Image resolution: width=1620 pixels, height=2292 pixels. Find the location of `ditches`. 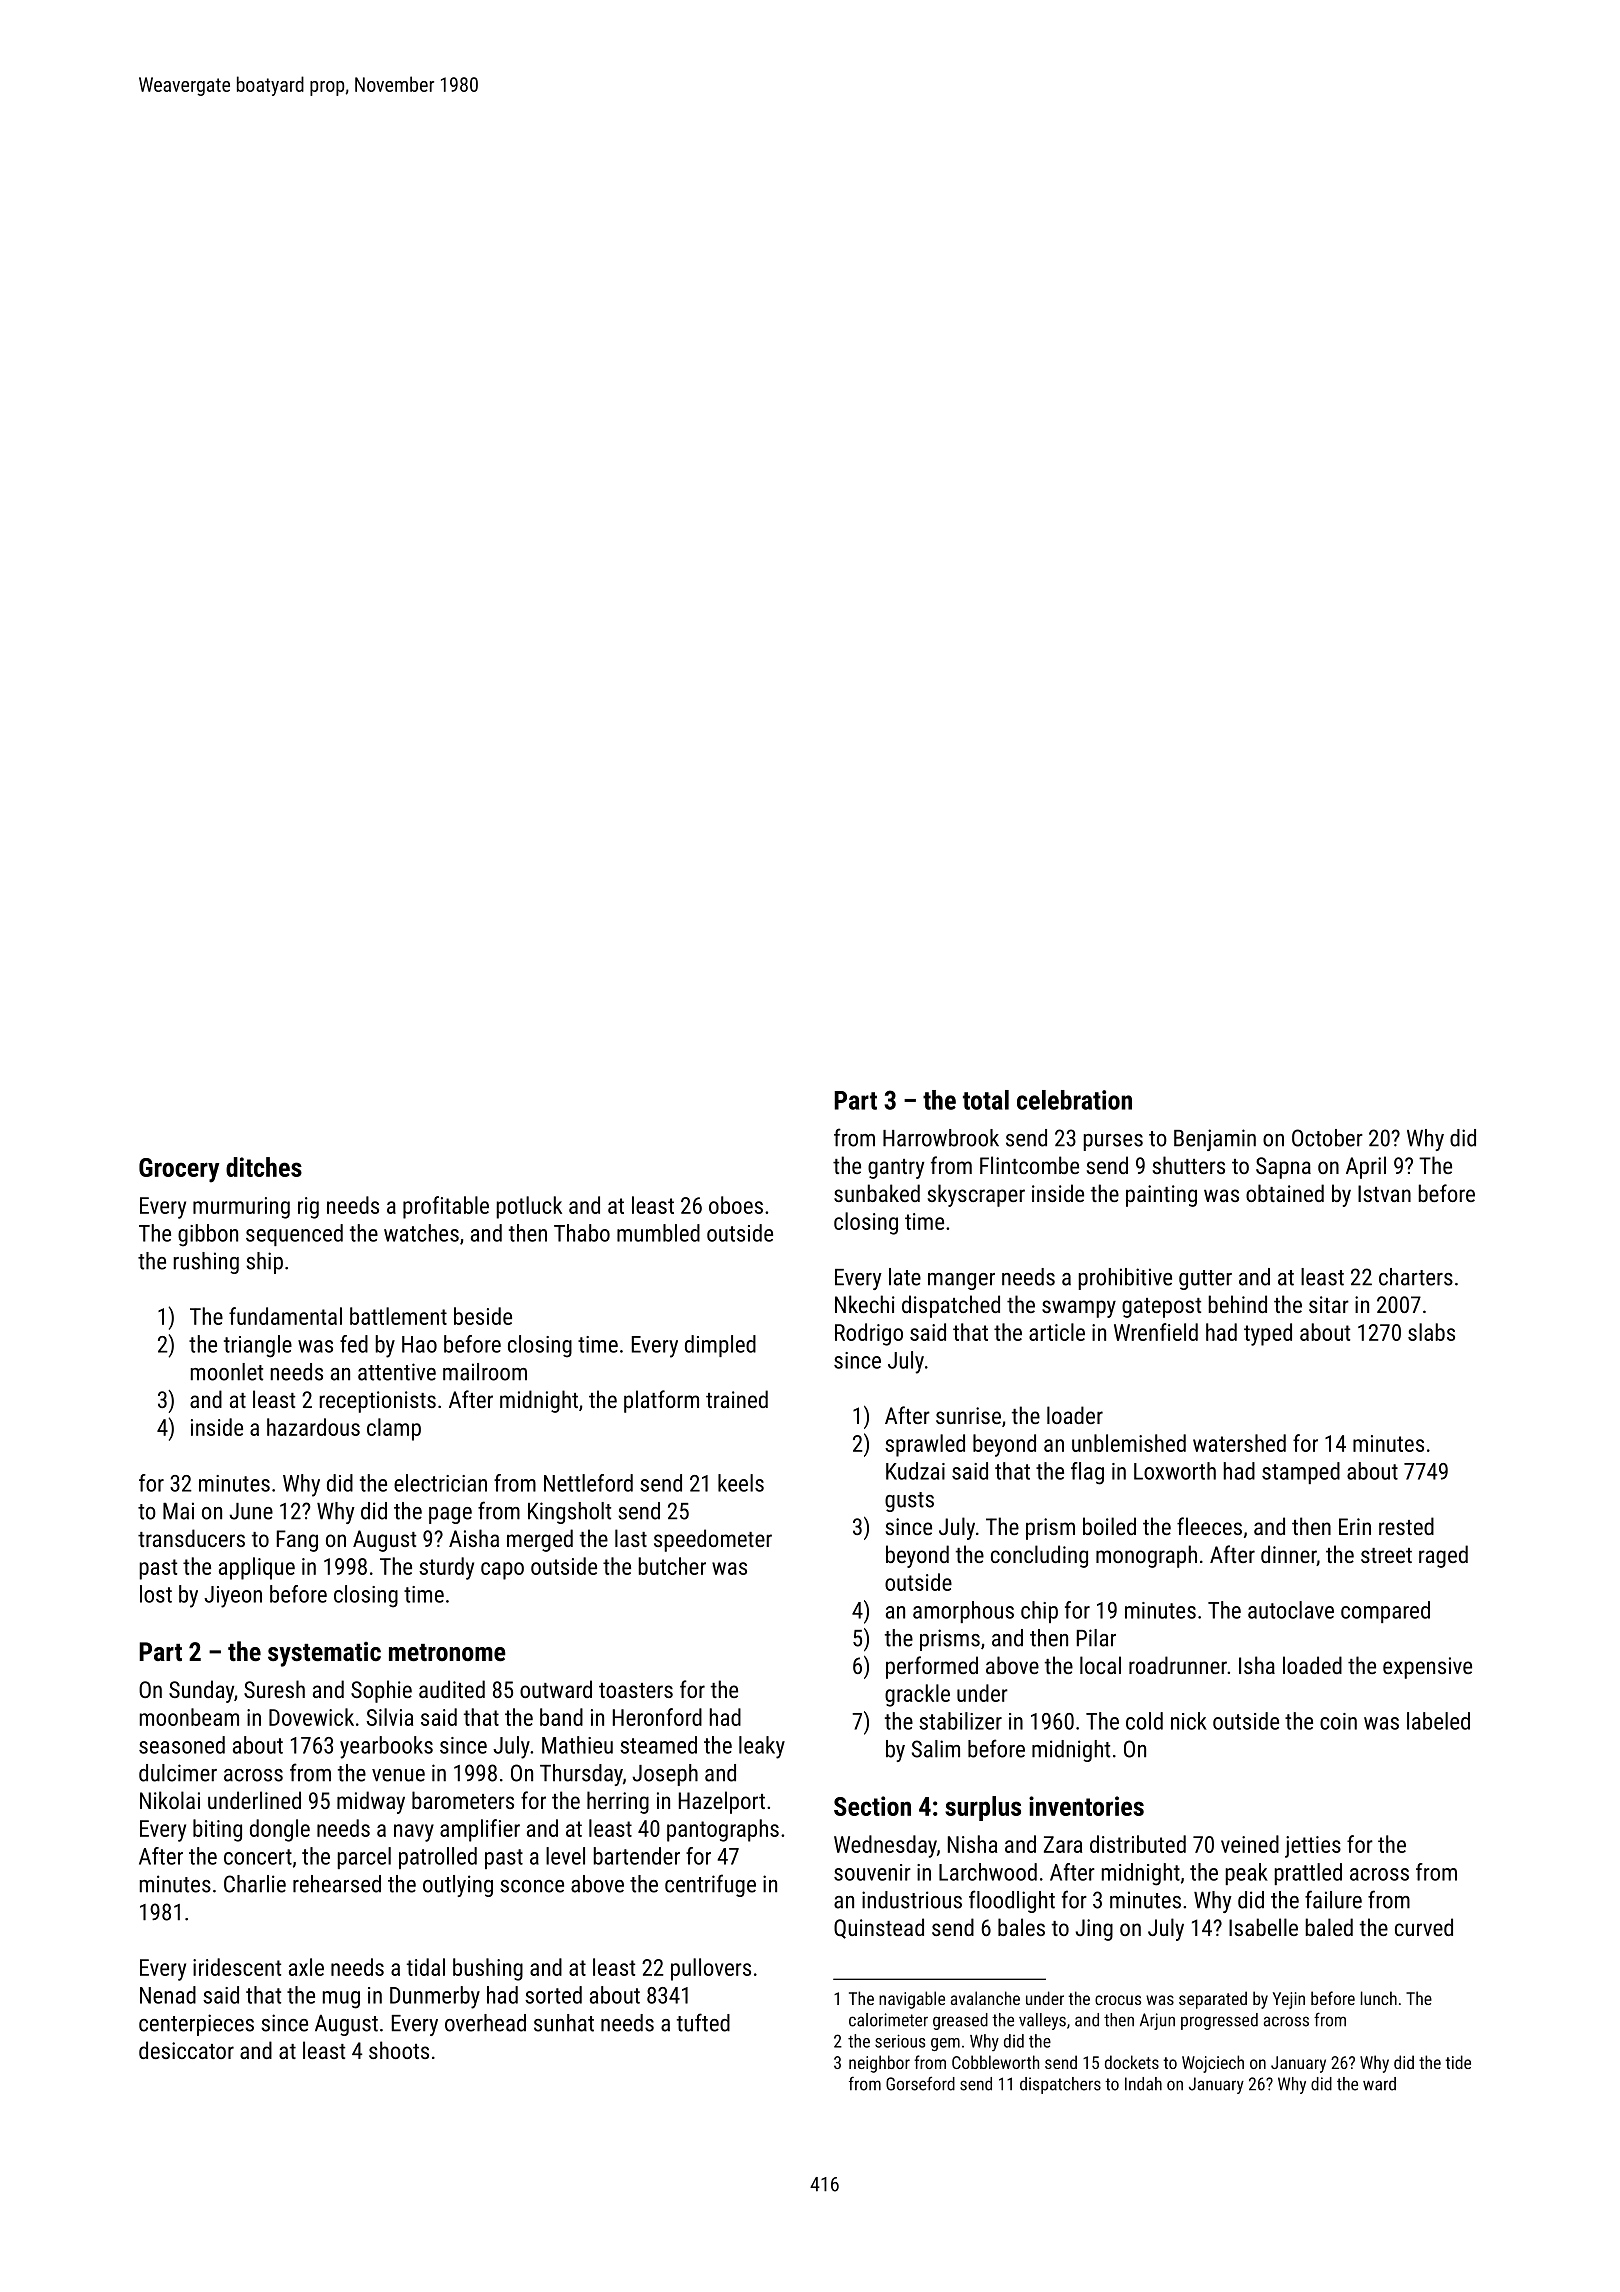

ditches is located at coordinates (264, 1167).
